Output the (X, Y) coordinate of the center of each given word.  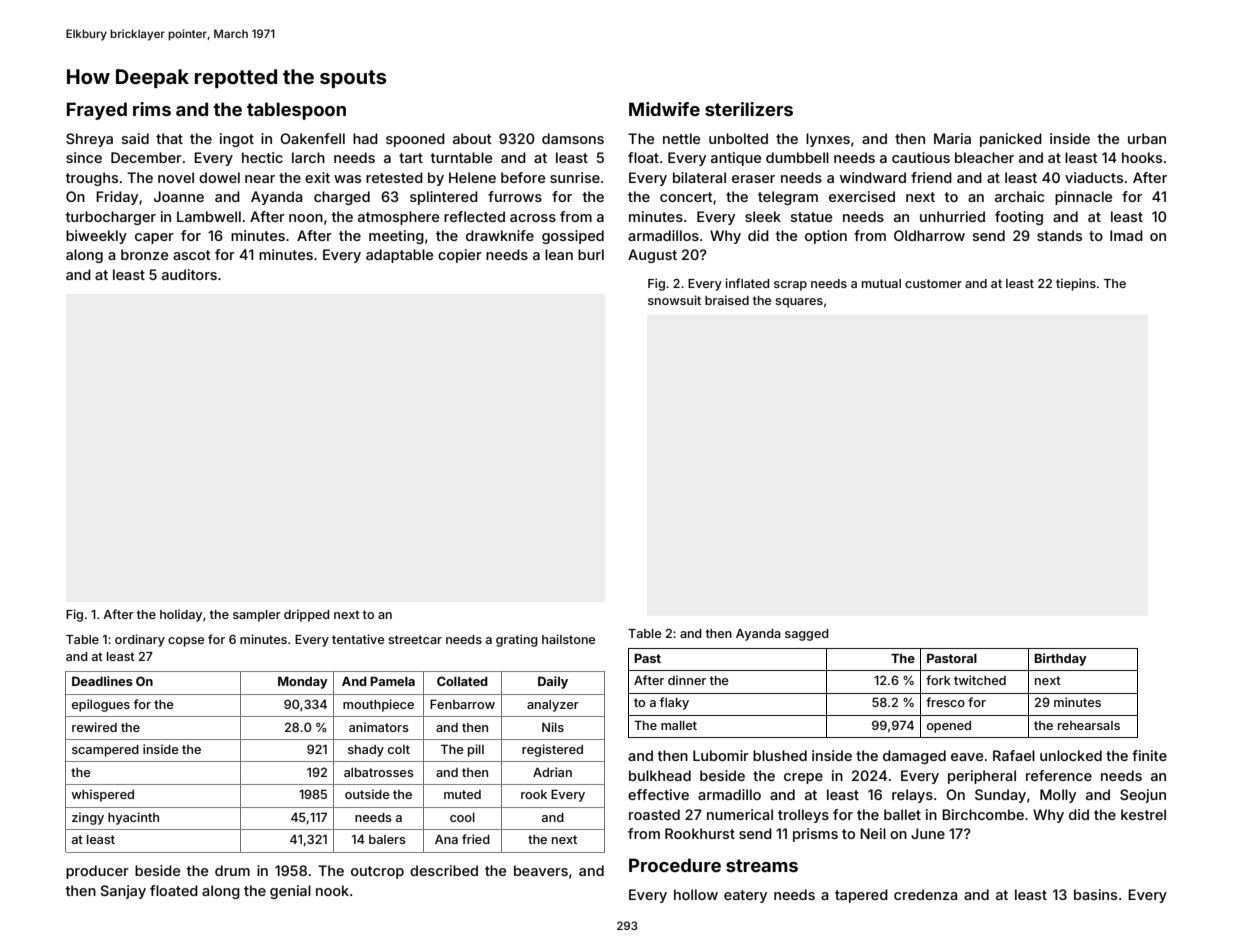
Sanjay (123, 892)
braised (727, 300)
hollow (696, 894)
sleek (763, 216)
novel (176, 177)
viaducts (1094, 177)
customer (933, 283)
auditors (189, 274)
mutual (881, 283)
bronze (144, 254)
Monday (303, 682)
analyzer (553, 706)
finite (1149, 755)
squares (799, 303)
